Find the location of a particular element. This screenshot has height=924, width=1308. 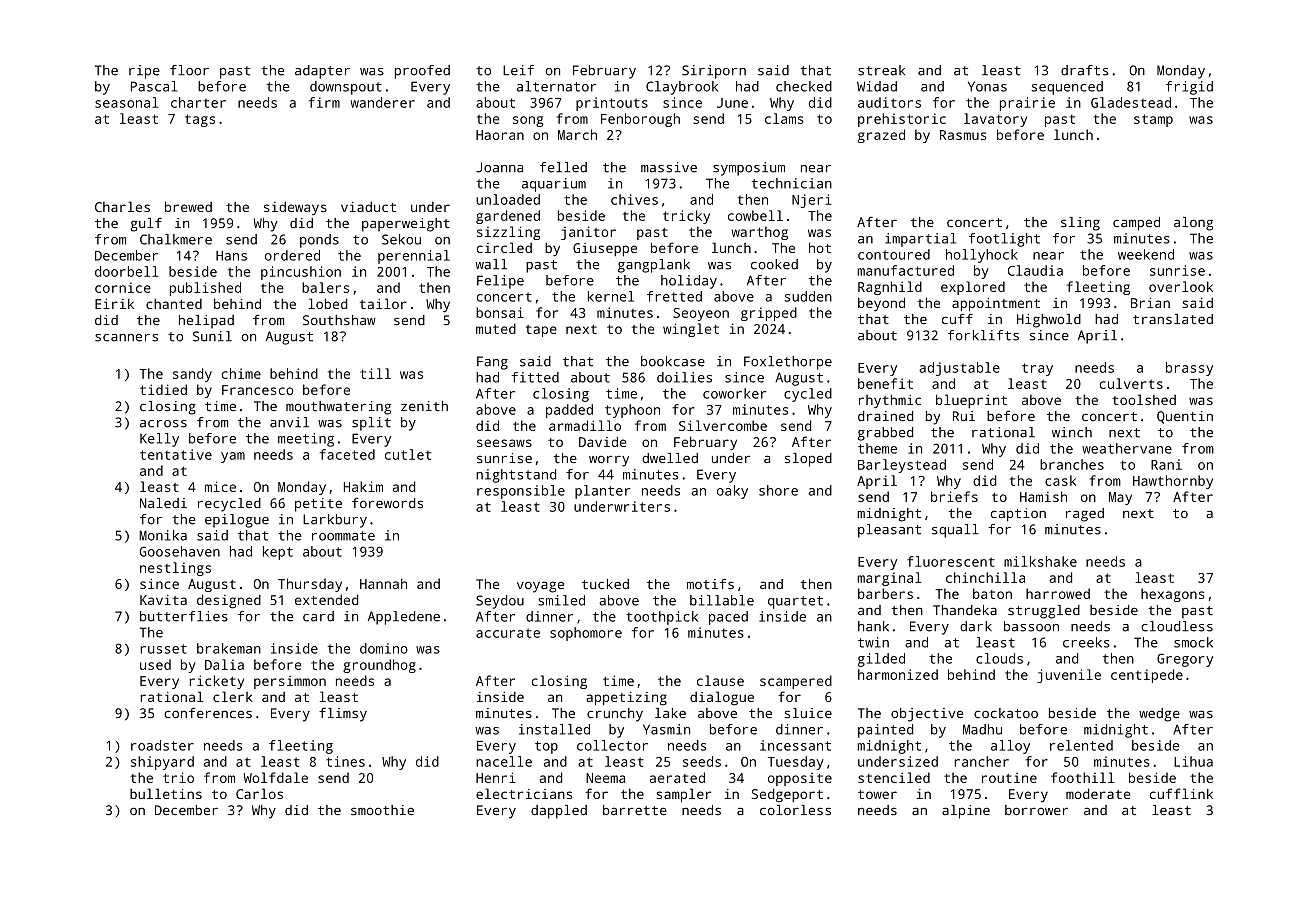

Siriporn is located at coordinates (714, 72).
